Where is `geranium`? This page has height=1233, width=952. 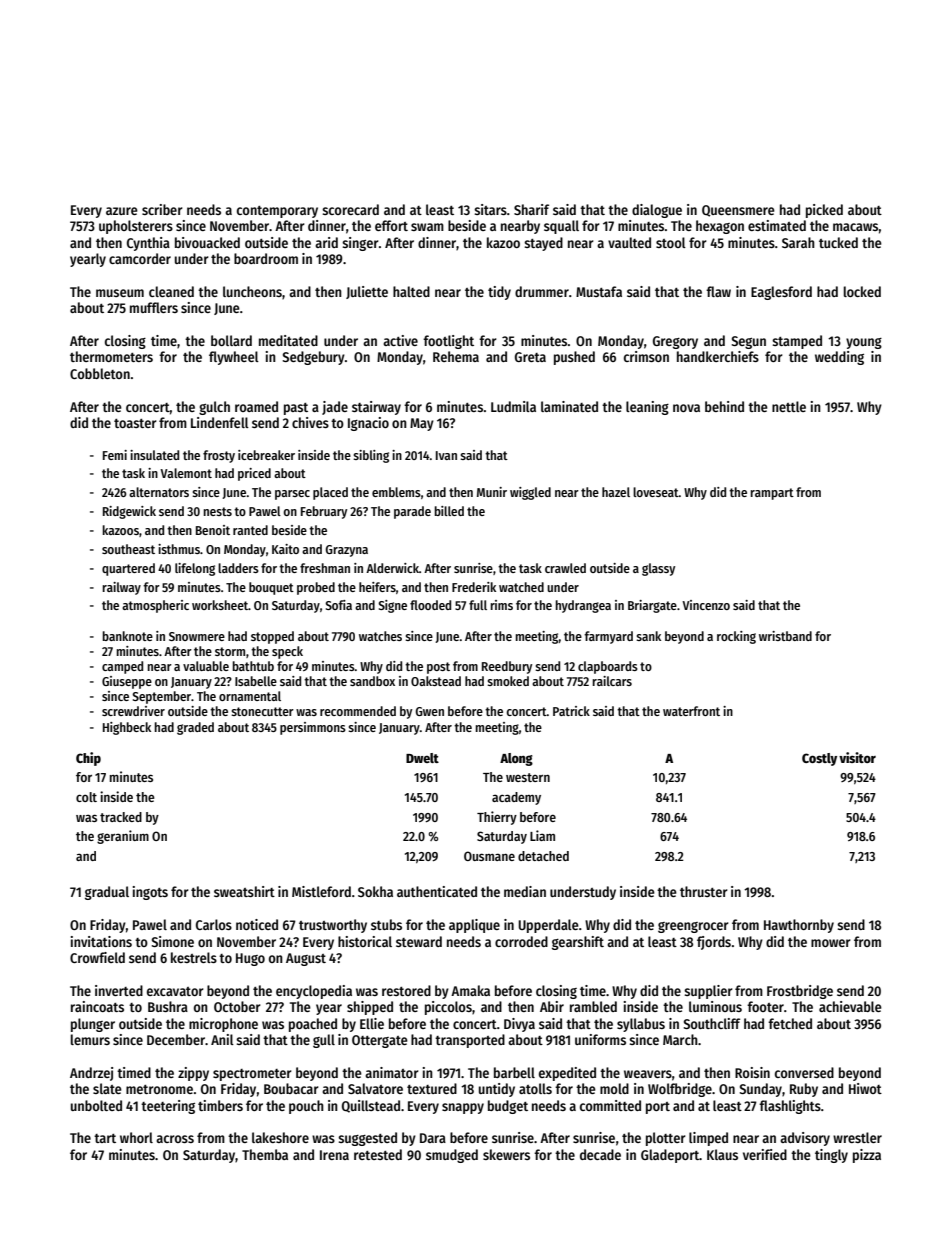
geranium is located at coordinates (123, 837).
